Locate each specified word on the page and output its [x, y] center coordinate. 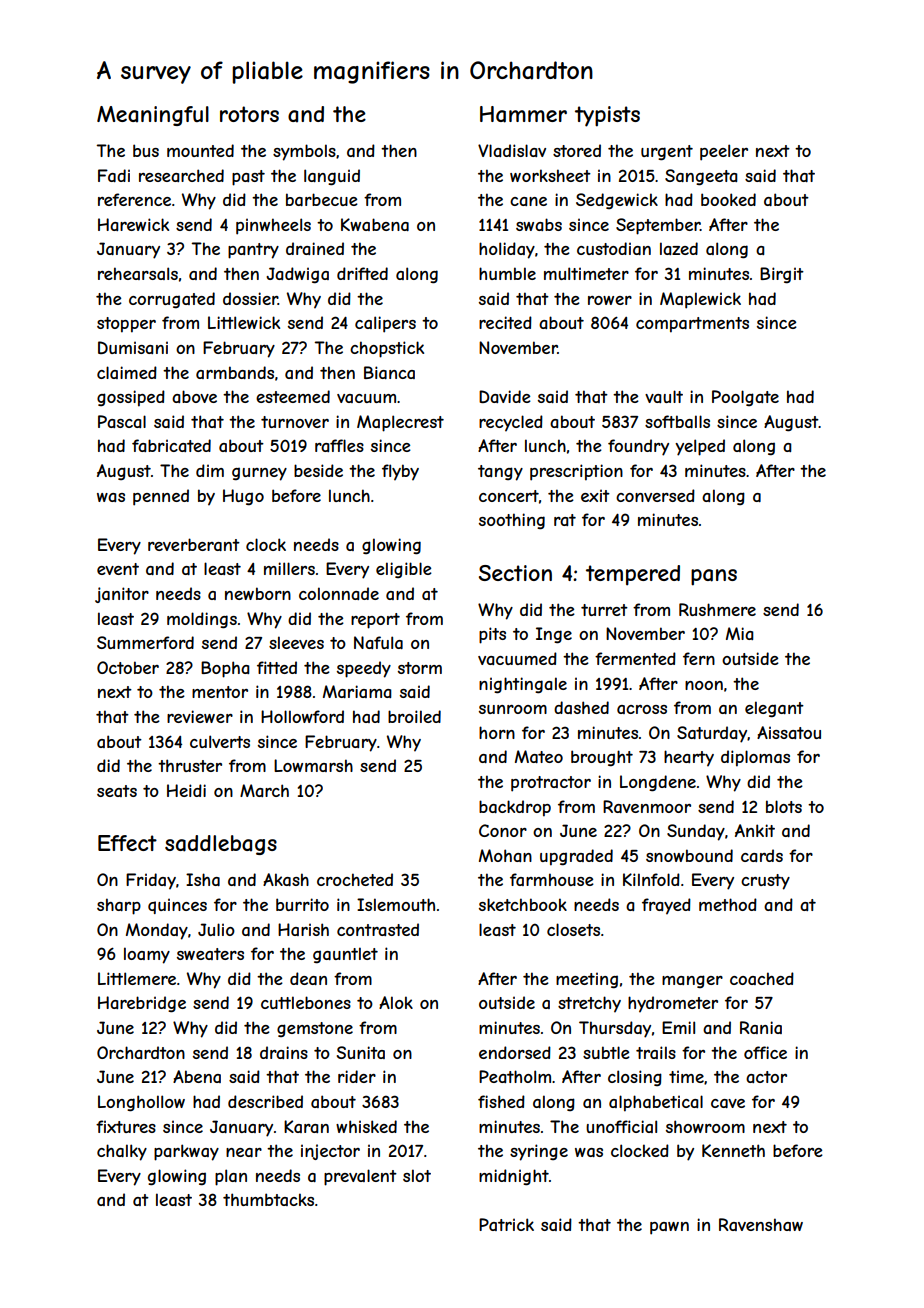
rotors [249, 114]
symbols [304, 152]
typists [607, 116]
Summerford [145, 642]
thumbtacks [268, 1199]
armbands [235, 372]
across [642, 709]
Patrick [506, 1224]
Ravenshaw [761, 1224]
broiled [414, 716]
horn [497, 732]
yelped [700, 447]
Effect [127, 843]
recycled [511, 423]
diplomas [755, 758]
